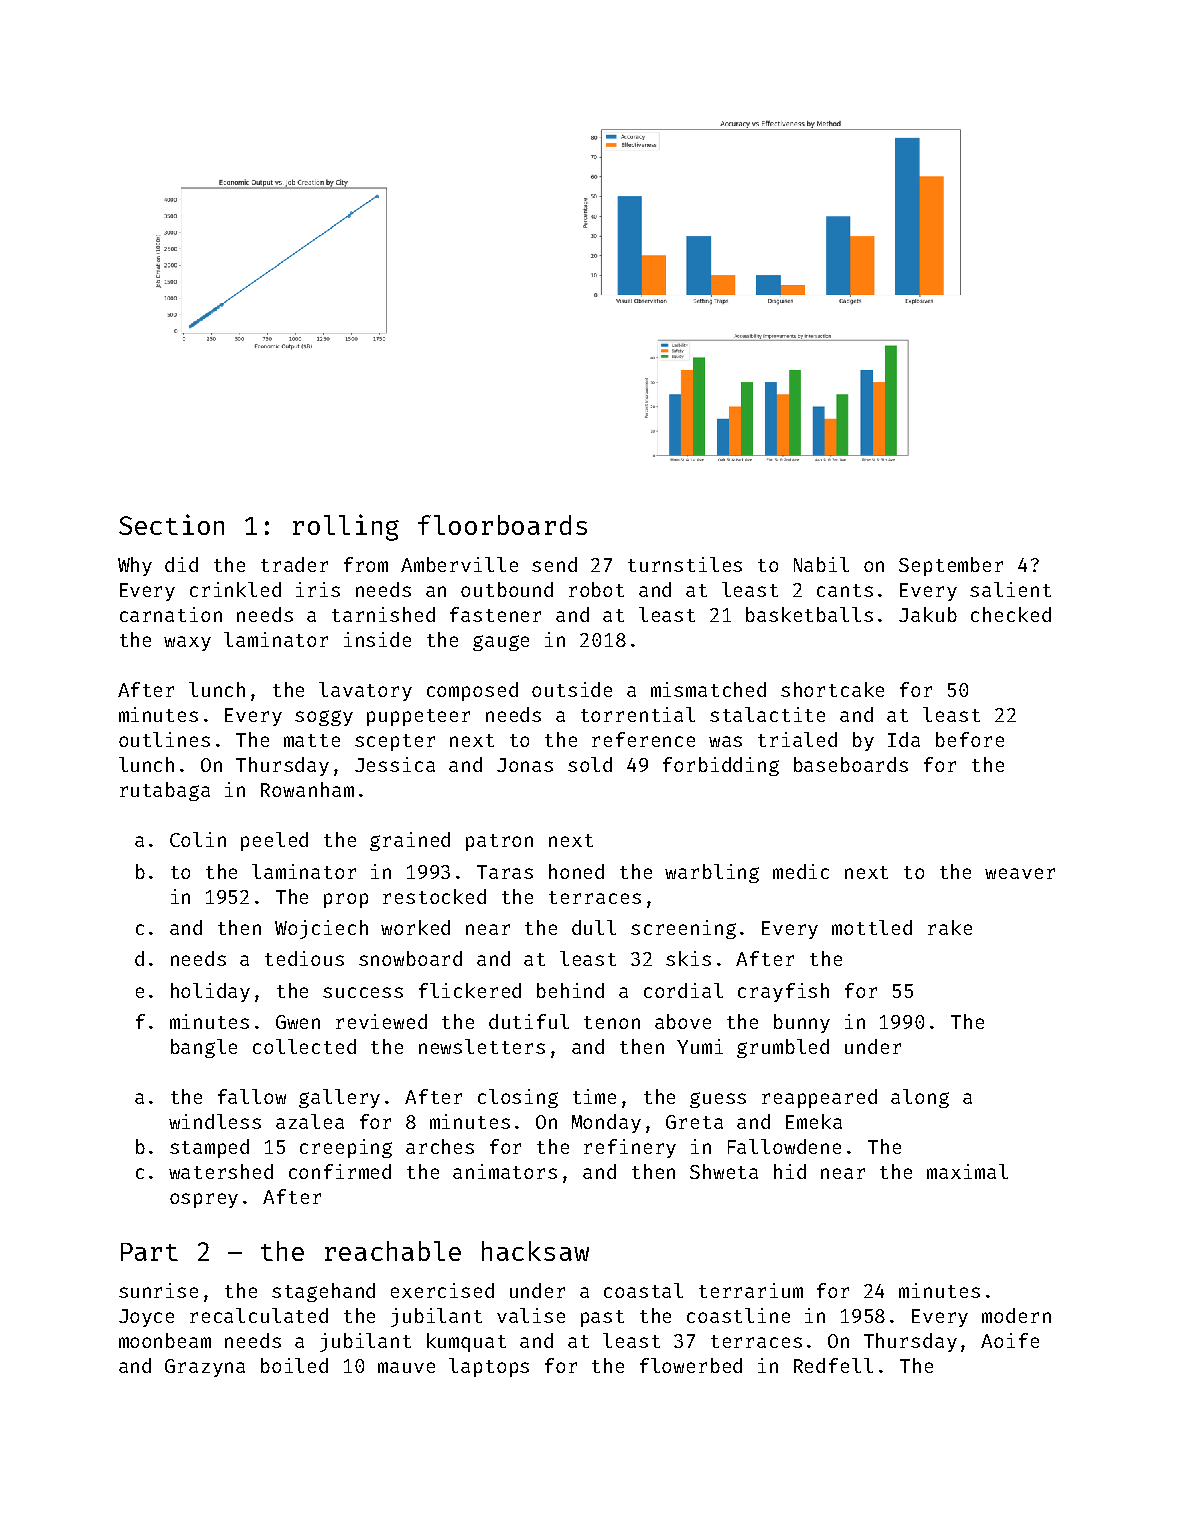  Describe the element at coordinates (700, 1046) in the screenshot. I see `Yumi` at that location.
